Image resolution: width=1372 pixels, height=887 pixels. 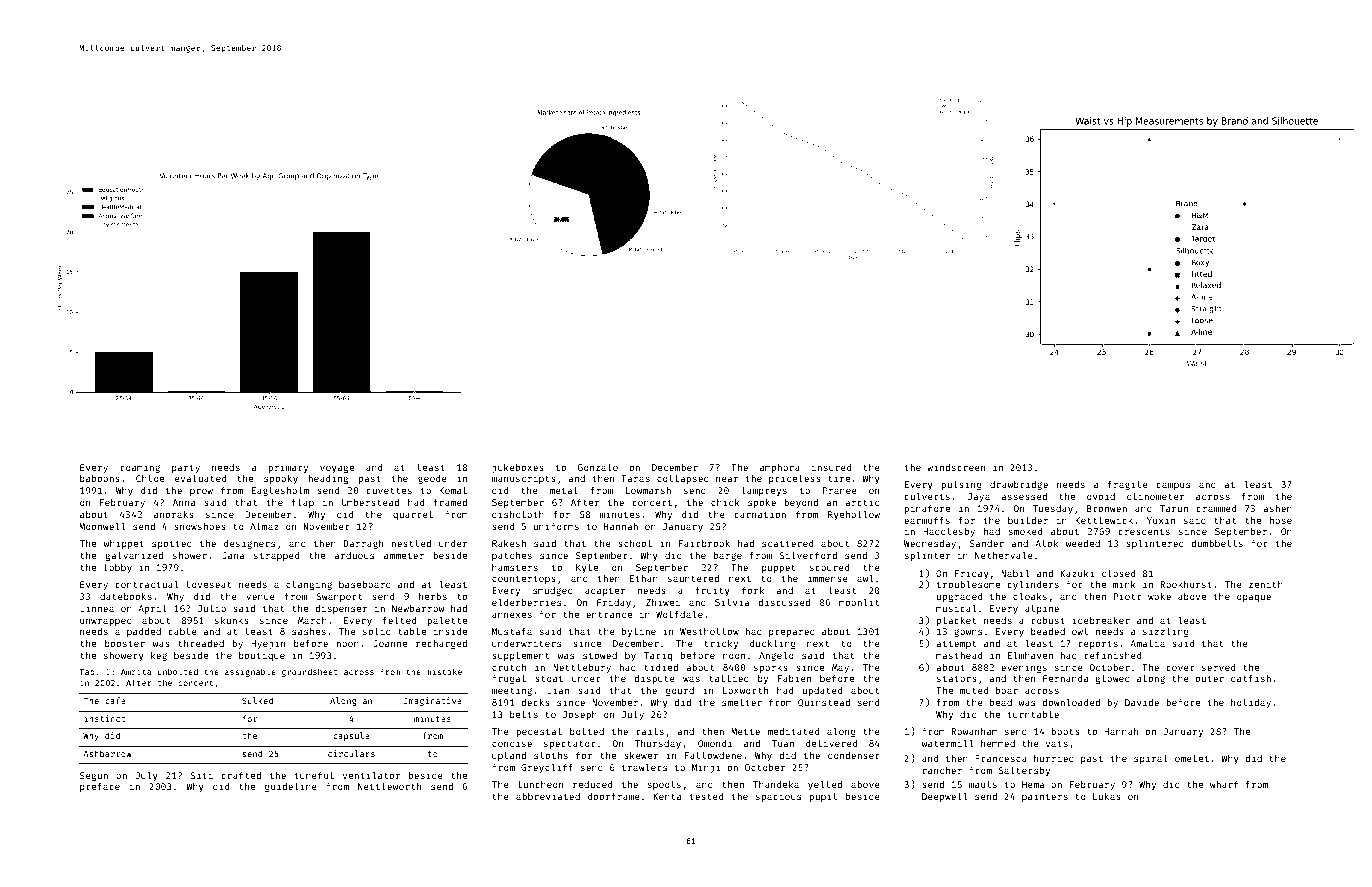 I want to click on belts, so click(x=524, y=714).
